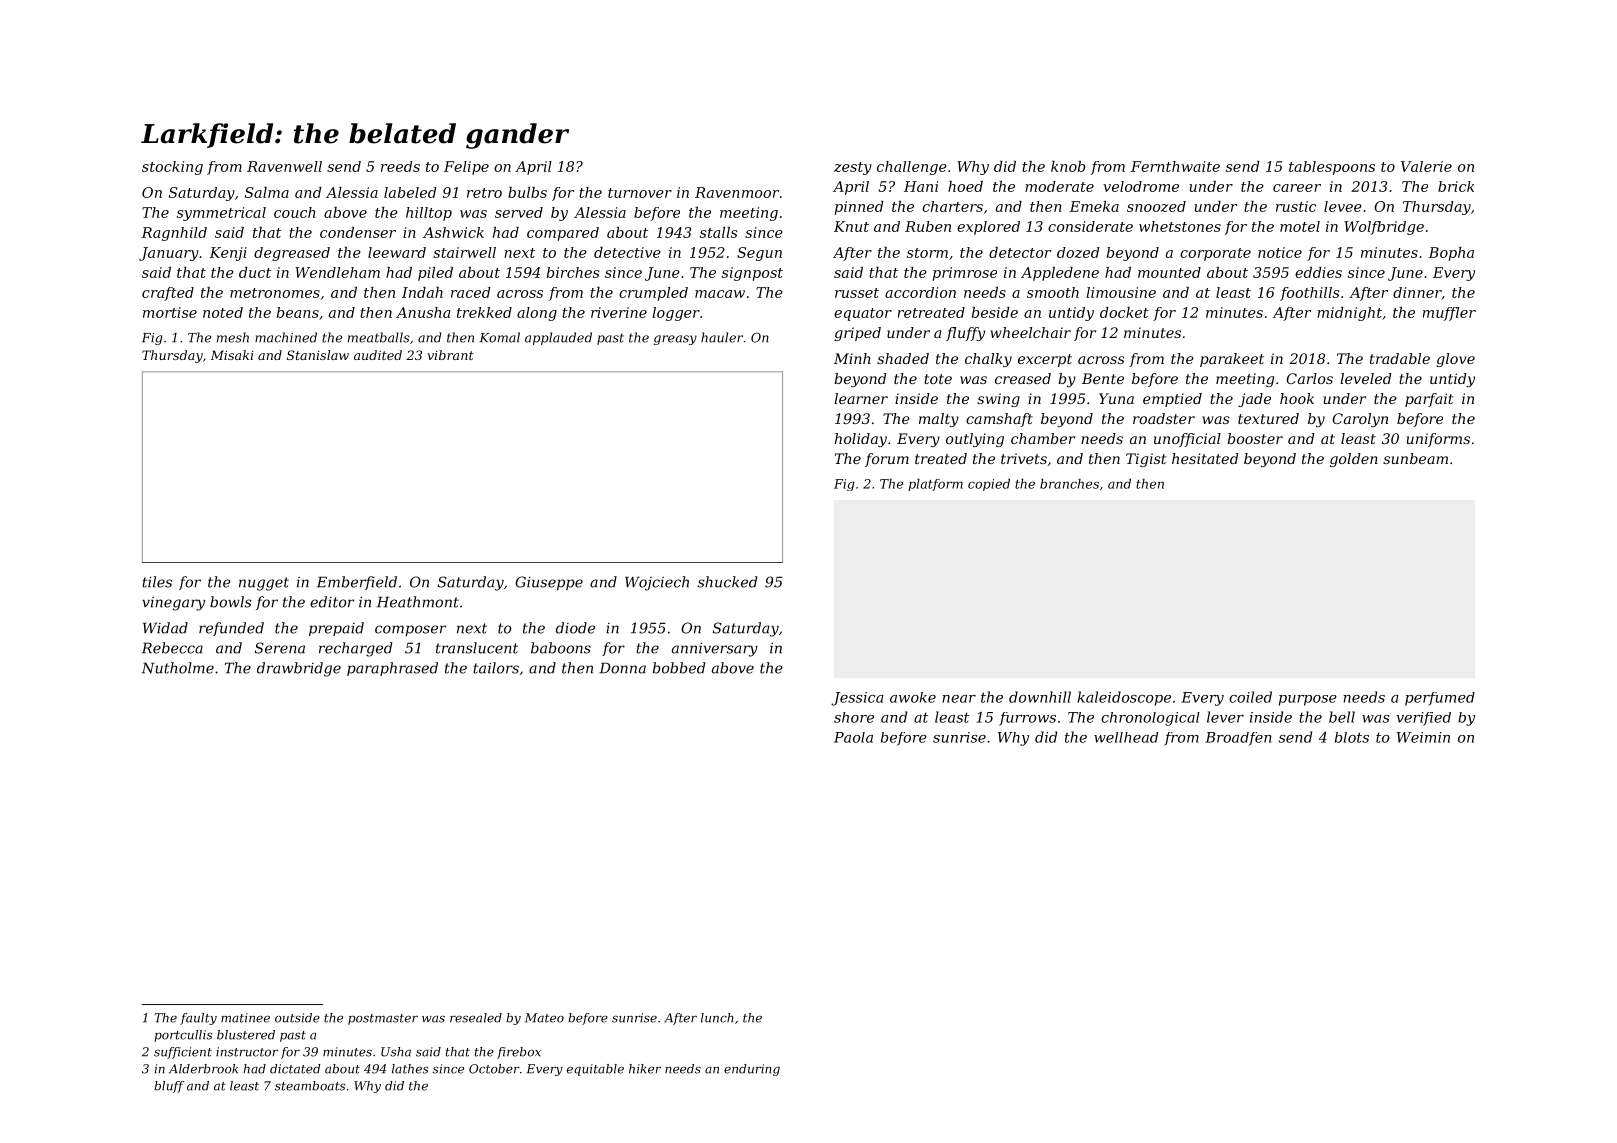  Describe the element at coordinates (1141, 186) in the page. I see `velodrome` at that location.
